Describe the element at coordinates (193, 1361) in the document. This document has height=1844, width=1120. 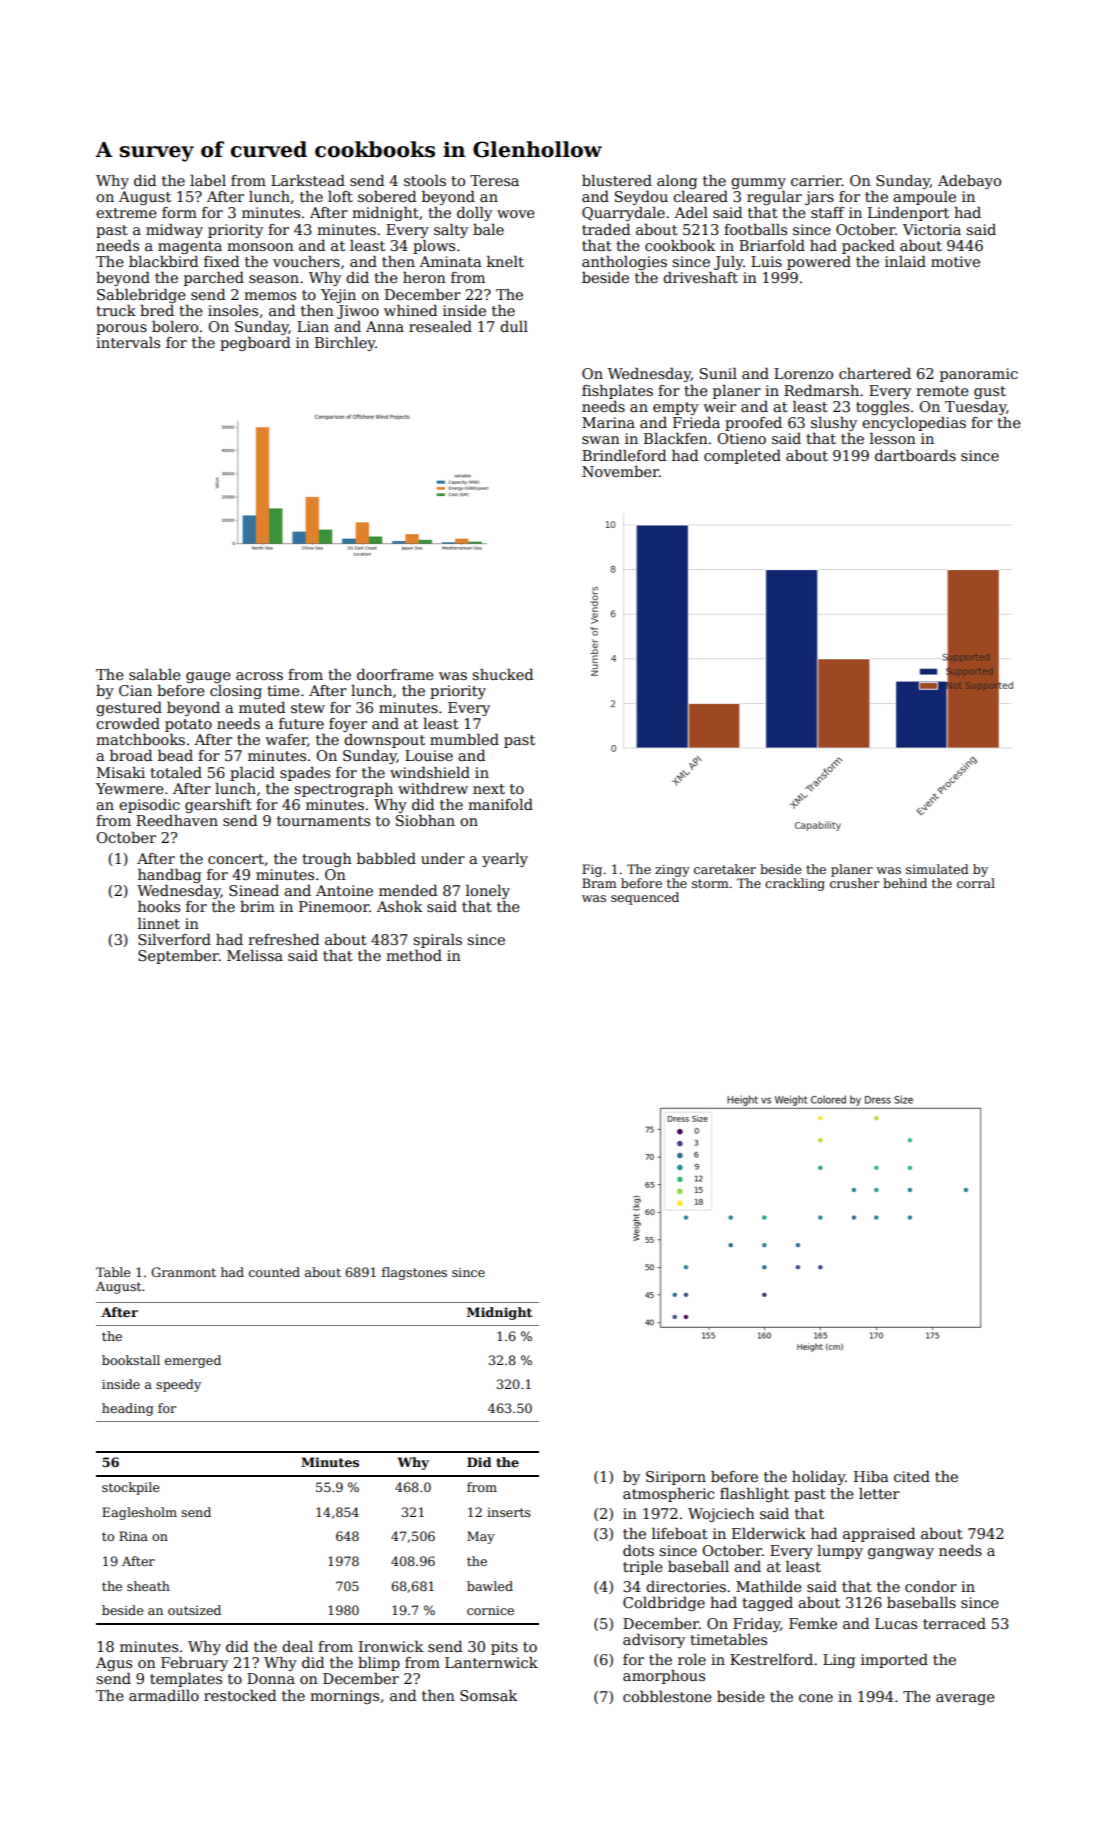
I see `emerged` at that location.
